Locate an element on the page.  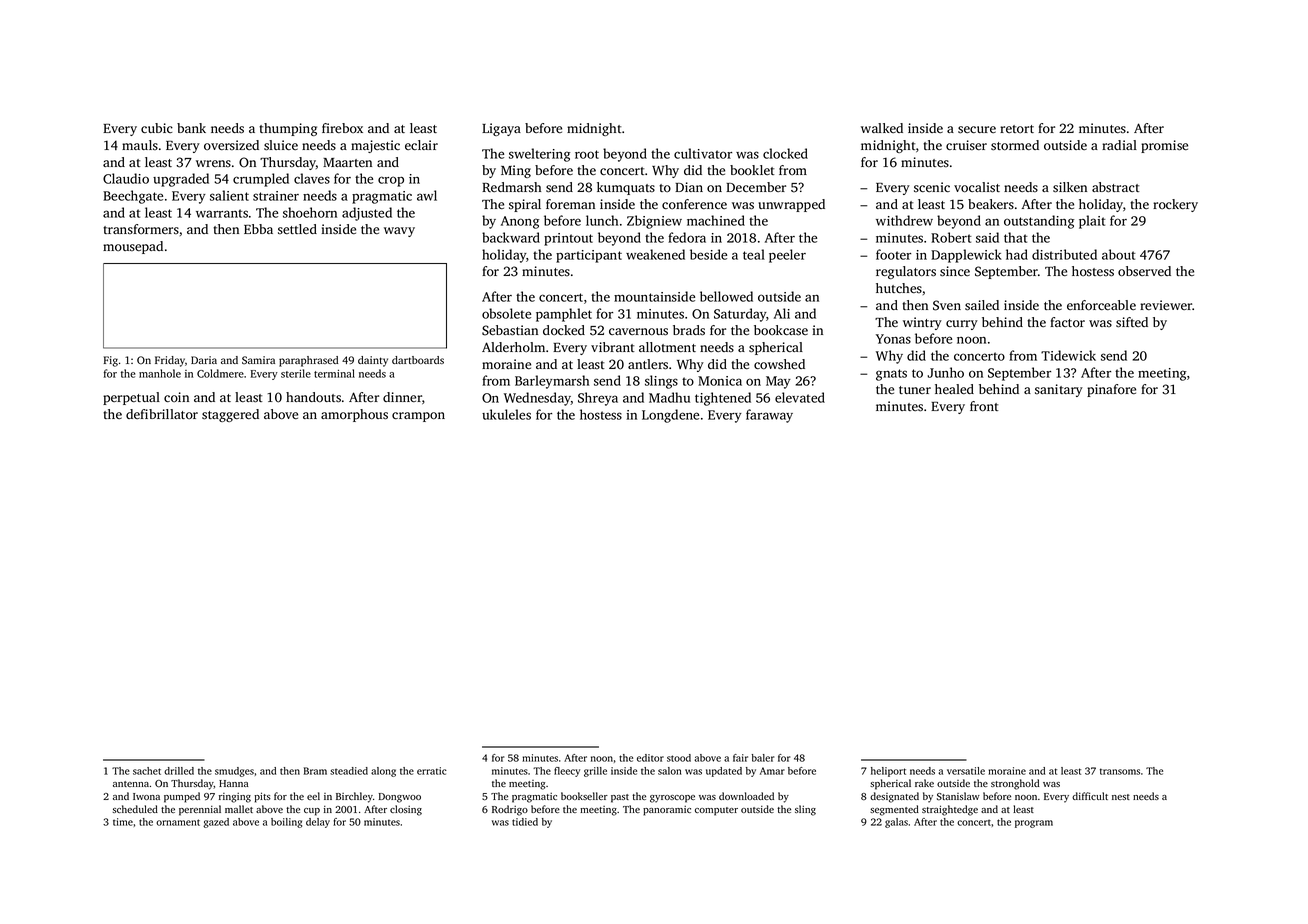
time is located at coordinates (123, 822).
